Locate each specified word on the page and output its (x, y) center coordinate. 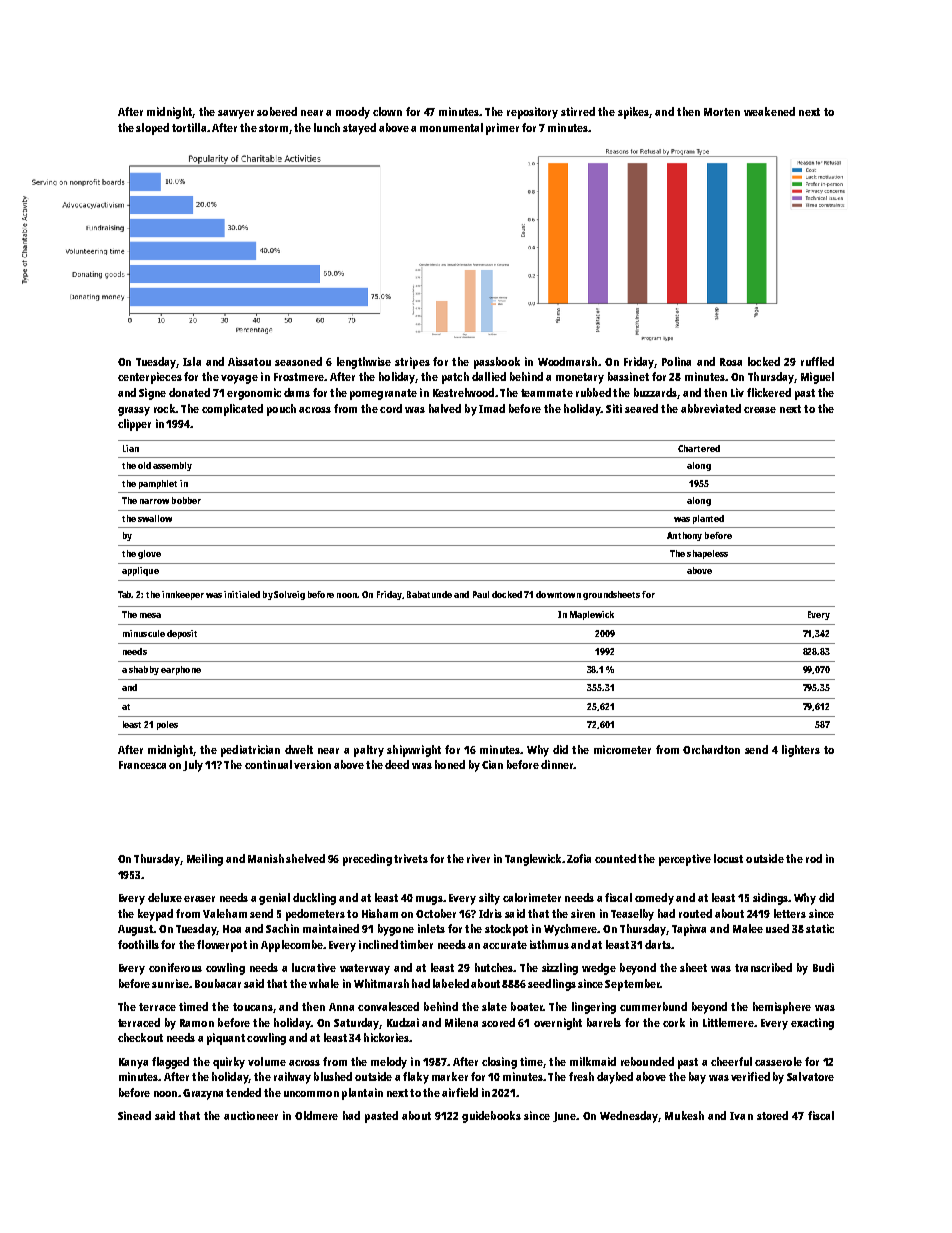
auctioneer (251, 1115)
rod (814, 858)
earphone (181, 670)
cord (391, 408)
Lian (131, 448)
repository (532, 113)
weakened (769, 111)
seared (641, 408)
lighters (801, 751)
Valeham (225, 913)
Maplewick (592, 615)
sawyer (236, 114)
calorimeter (532, 897)
